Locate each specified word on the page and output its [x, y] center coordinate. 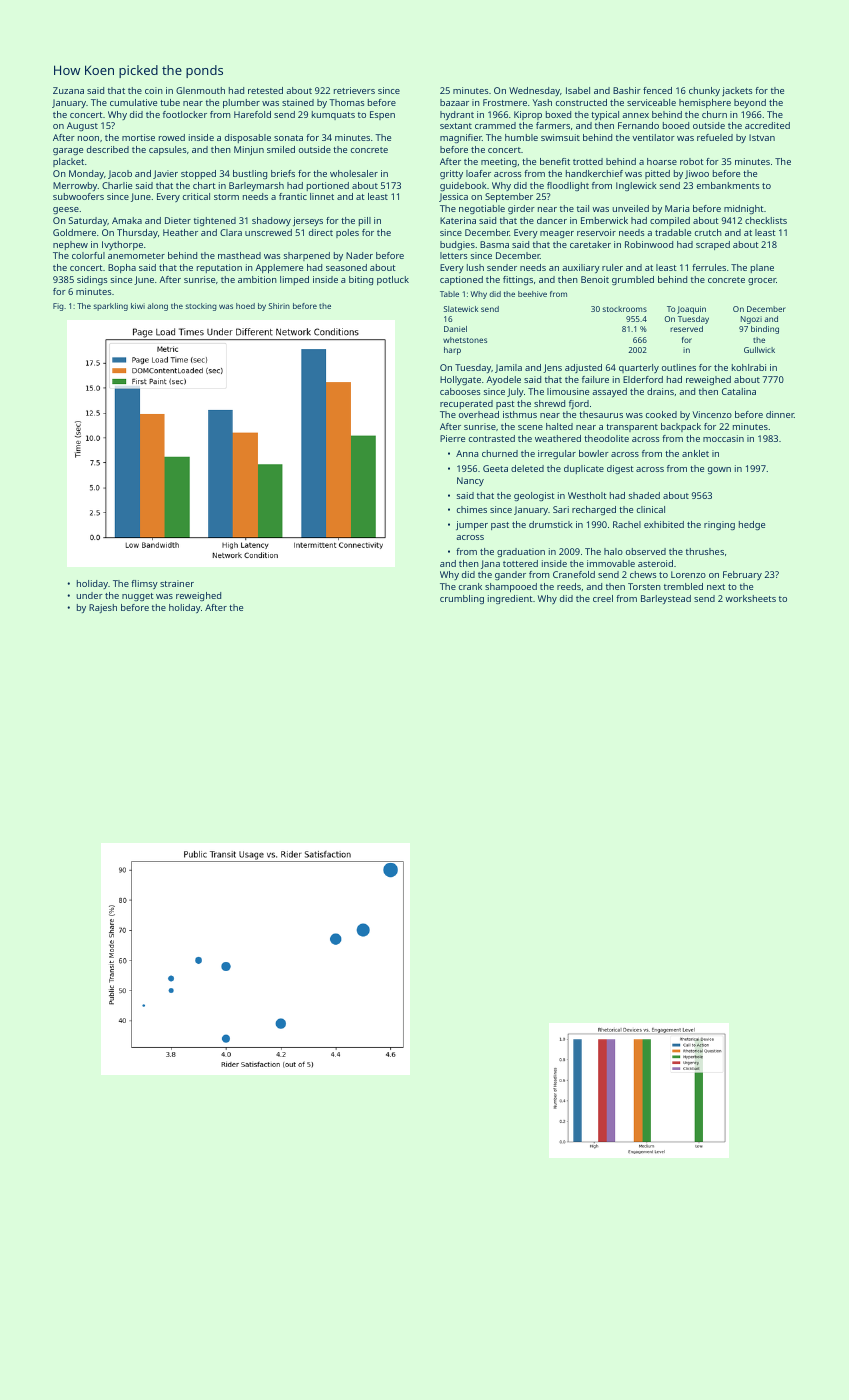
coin [154, 90]
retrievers [354, 90]
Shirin [279, 306]
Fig [58, 307]
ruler [612, 267]
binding [765, 330]
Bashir [627, 90]
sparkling [110, 307]
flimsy [144, 584]
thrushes [705, 551]
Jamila [508, 368]
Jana [490, 564]
